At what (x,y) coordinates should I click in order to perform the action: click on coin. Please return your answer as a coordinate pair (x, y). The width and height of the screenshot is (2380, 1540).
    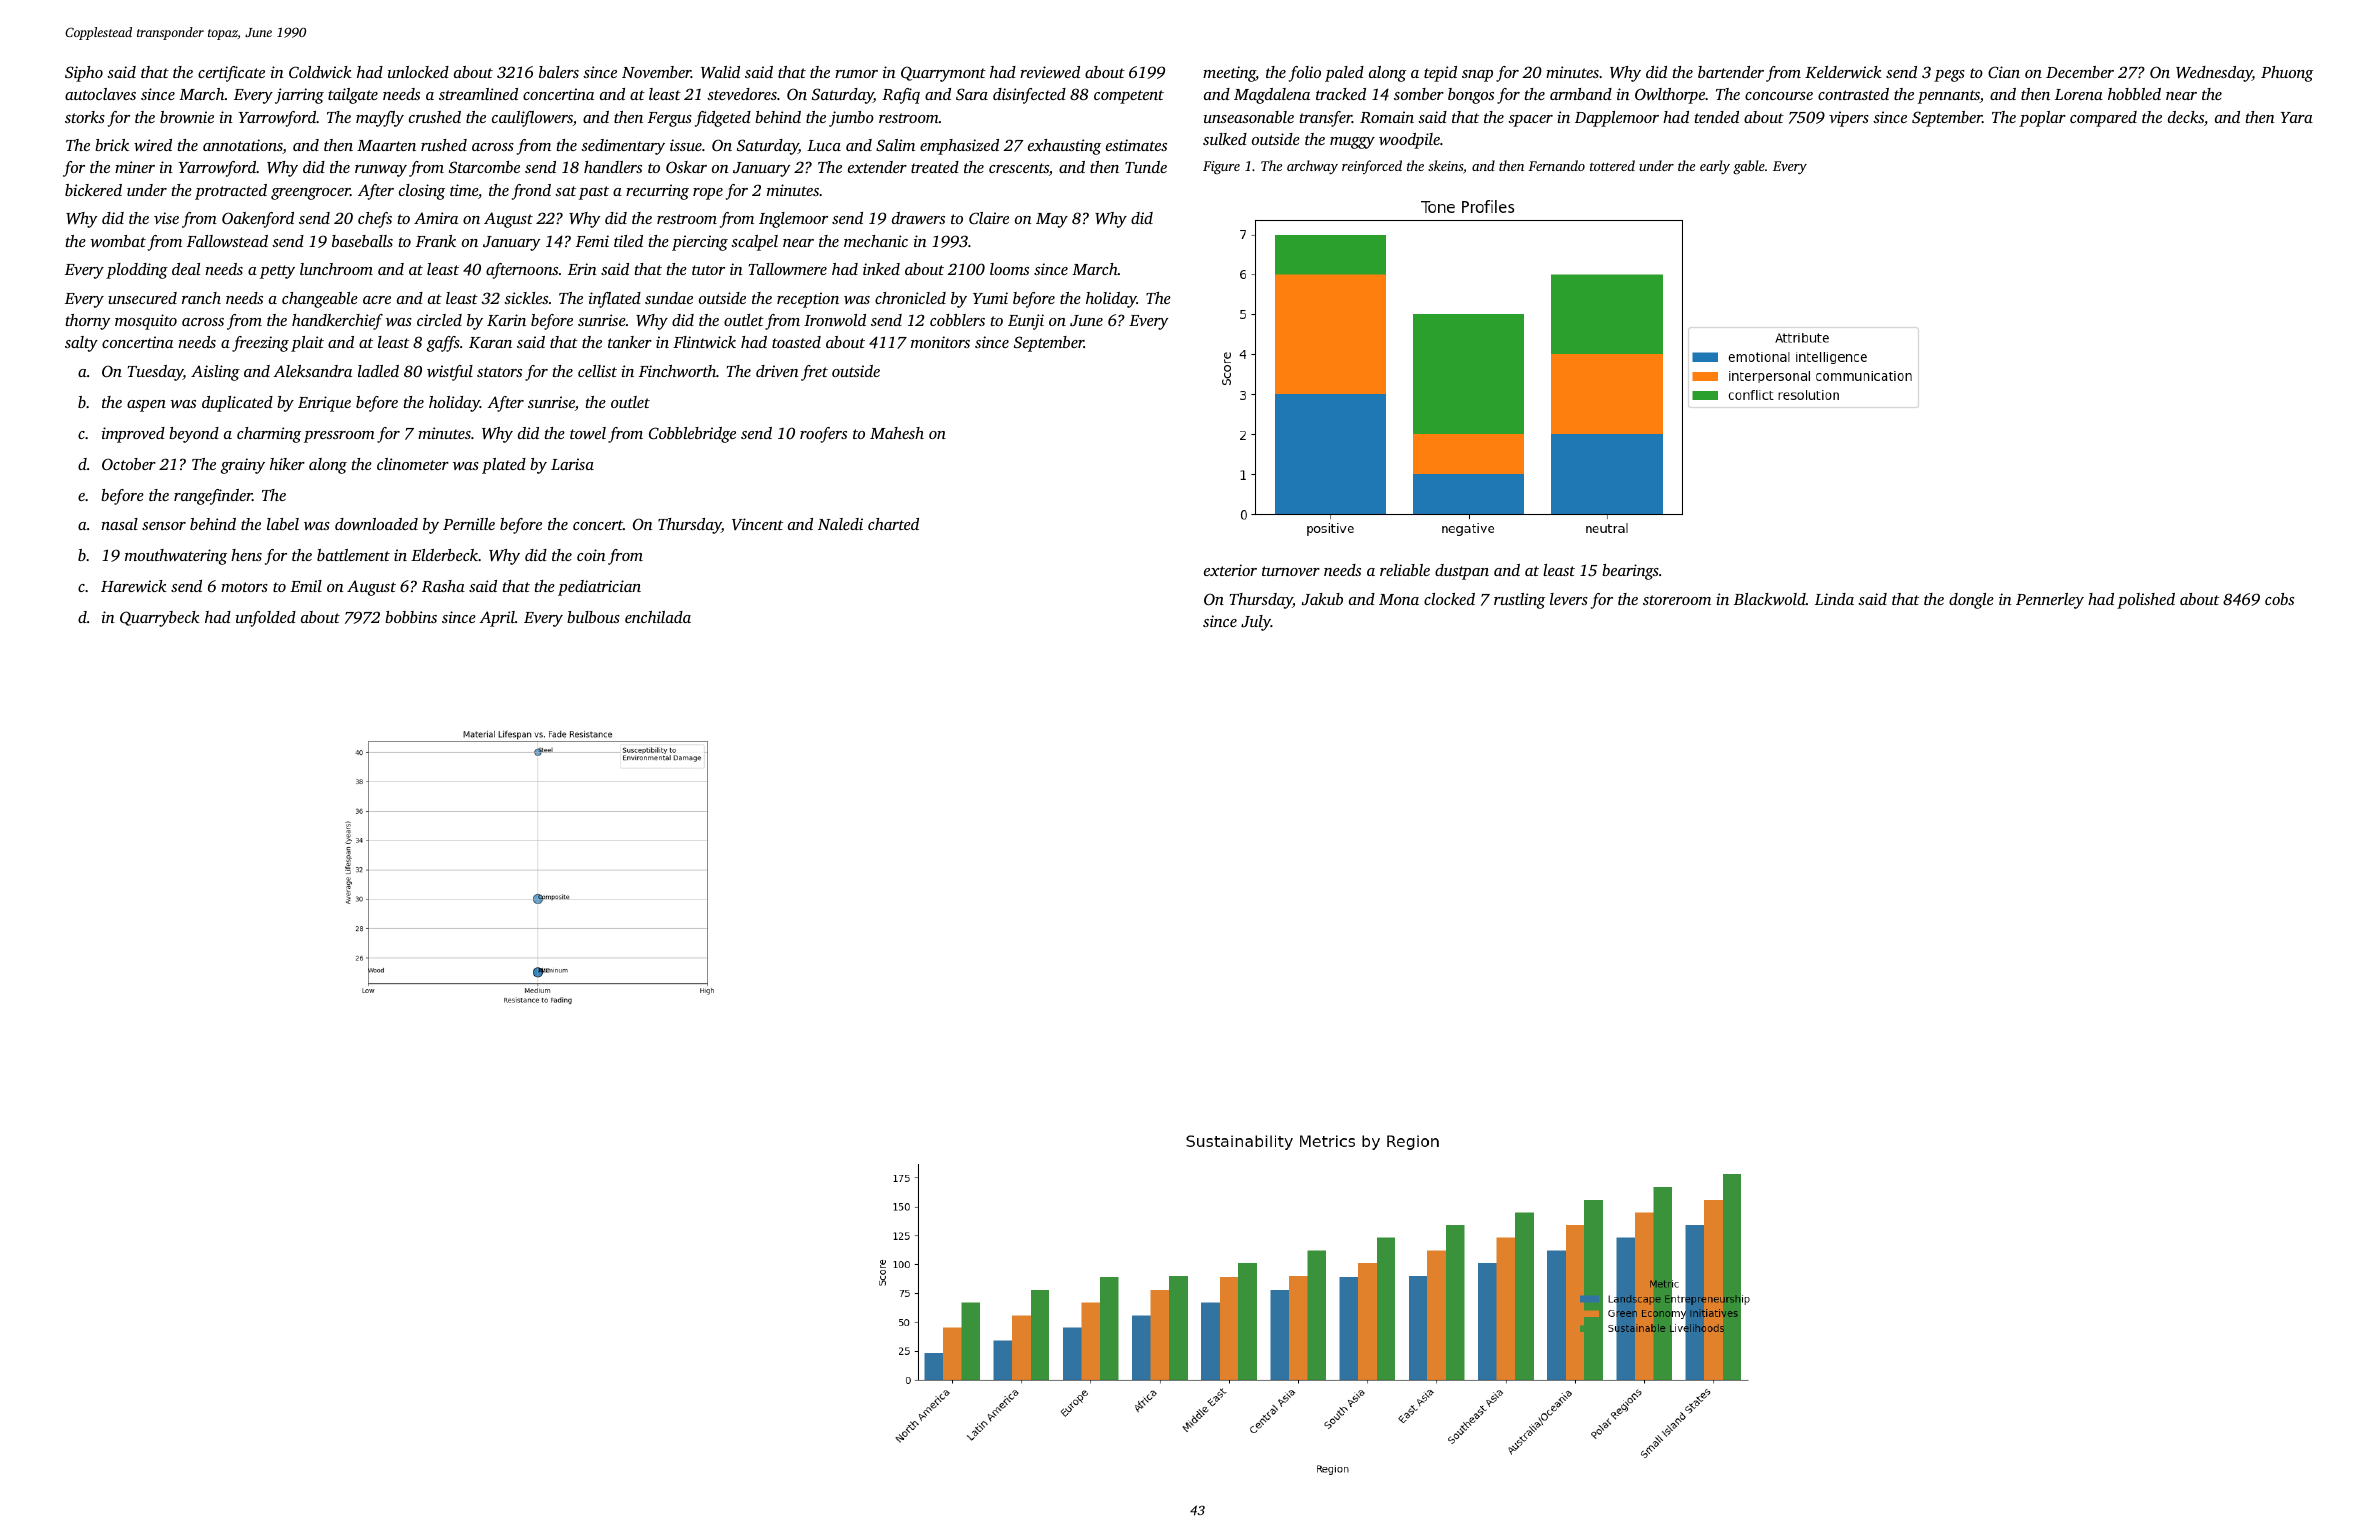
    Looking at the image, I should click on (591, 555).
